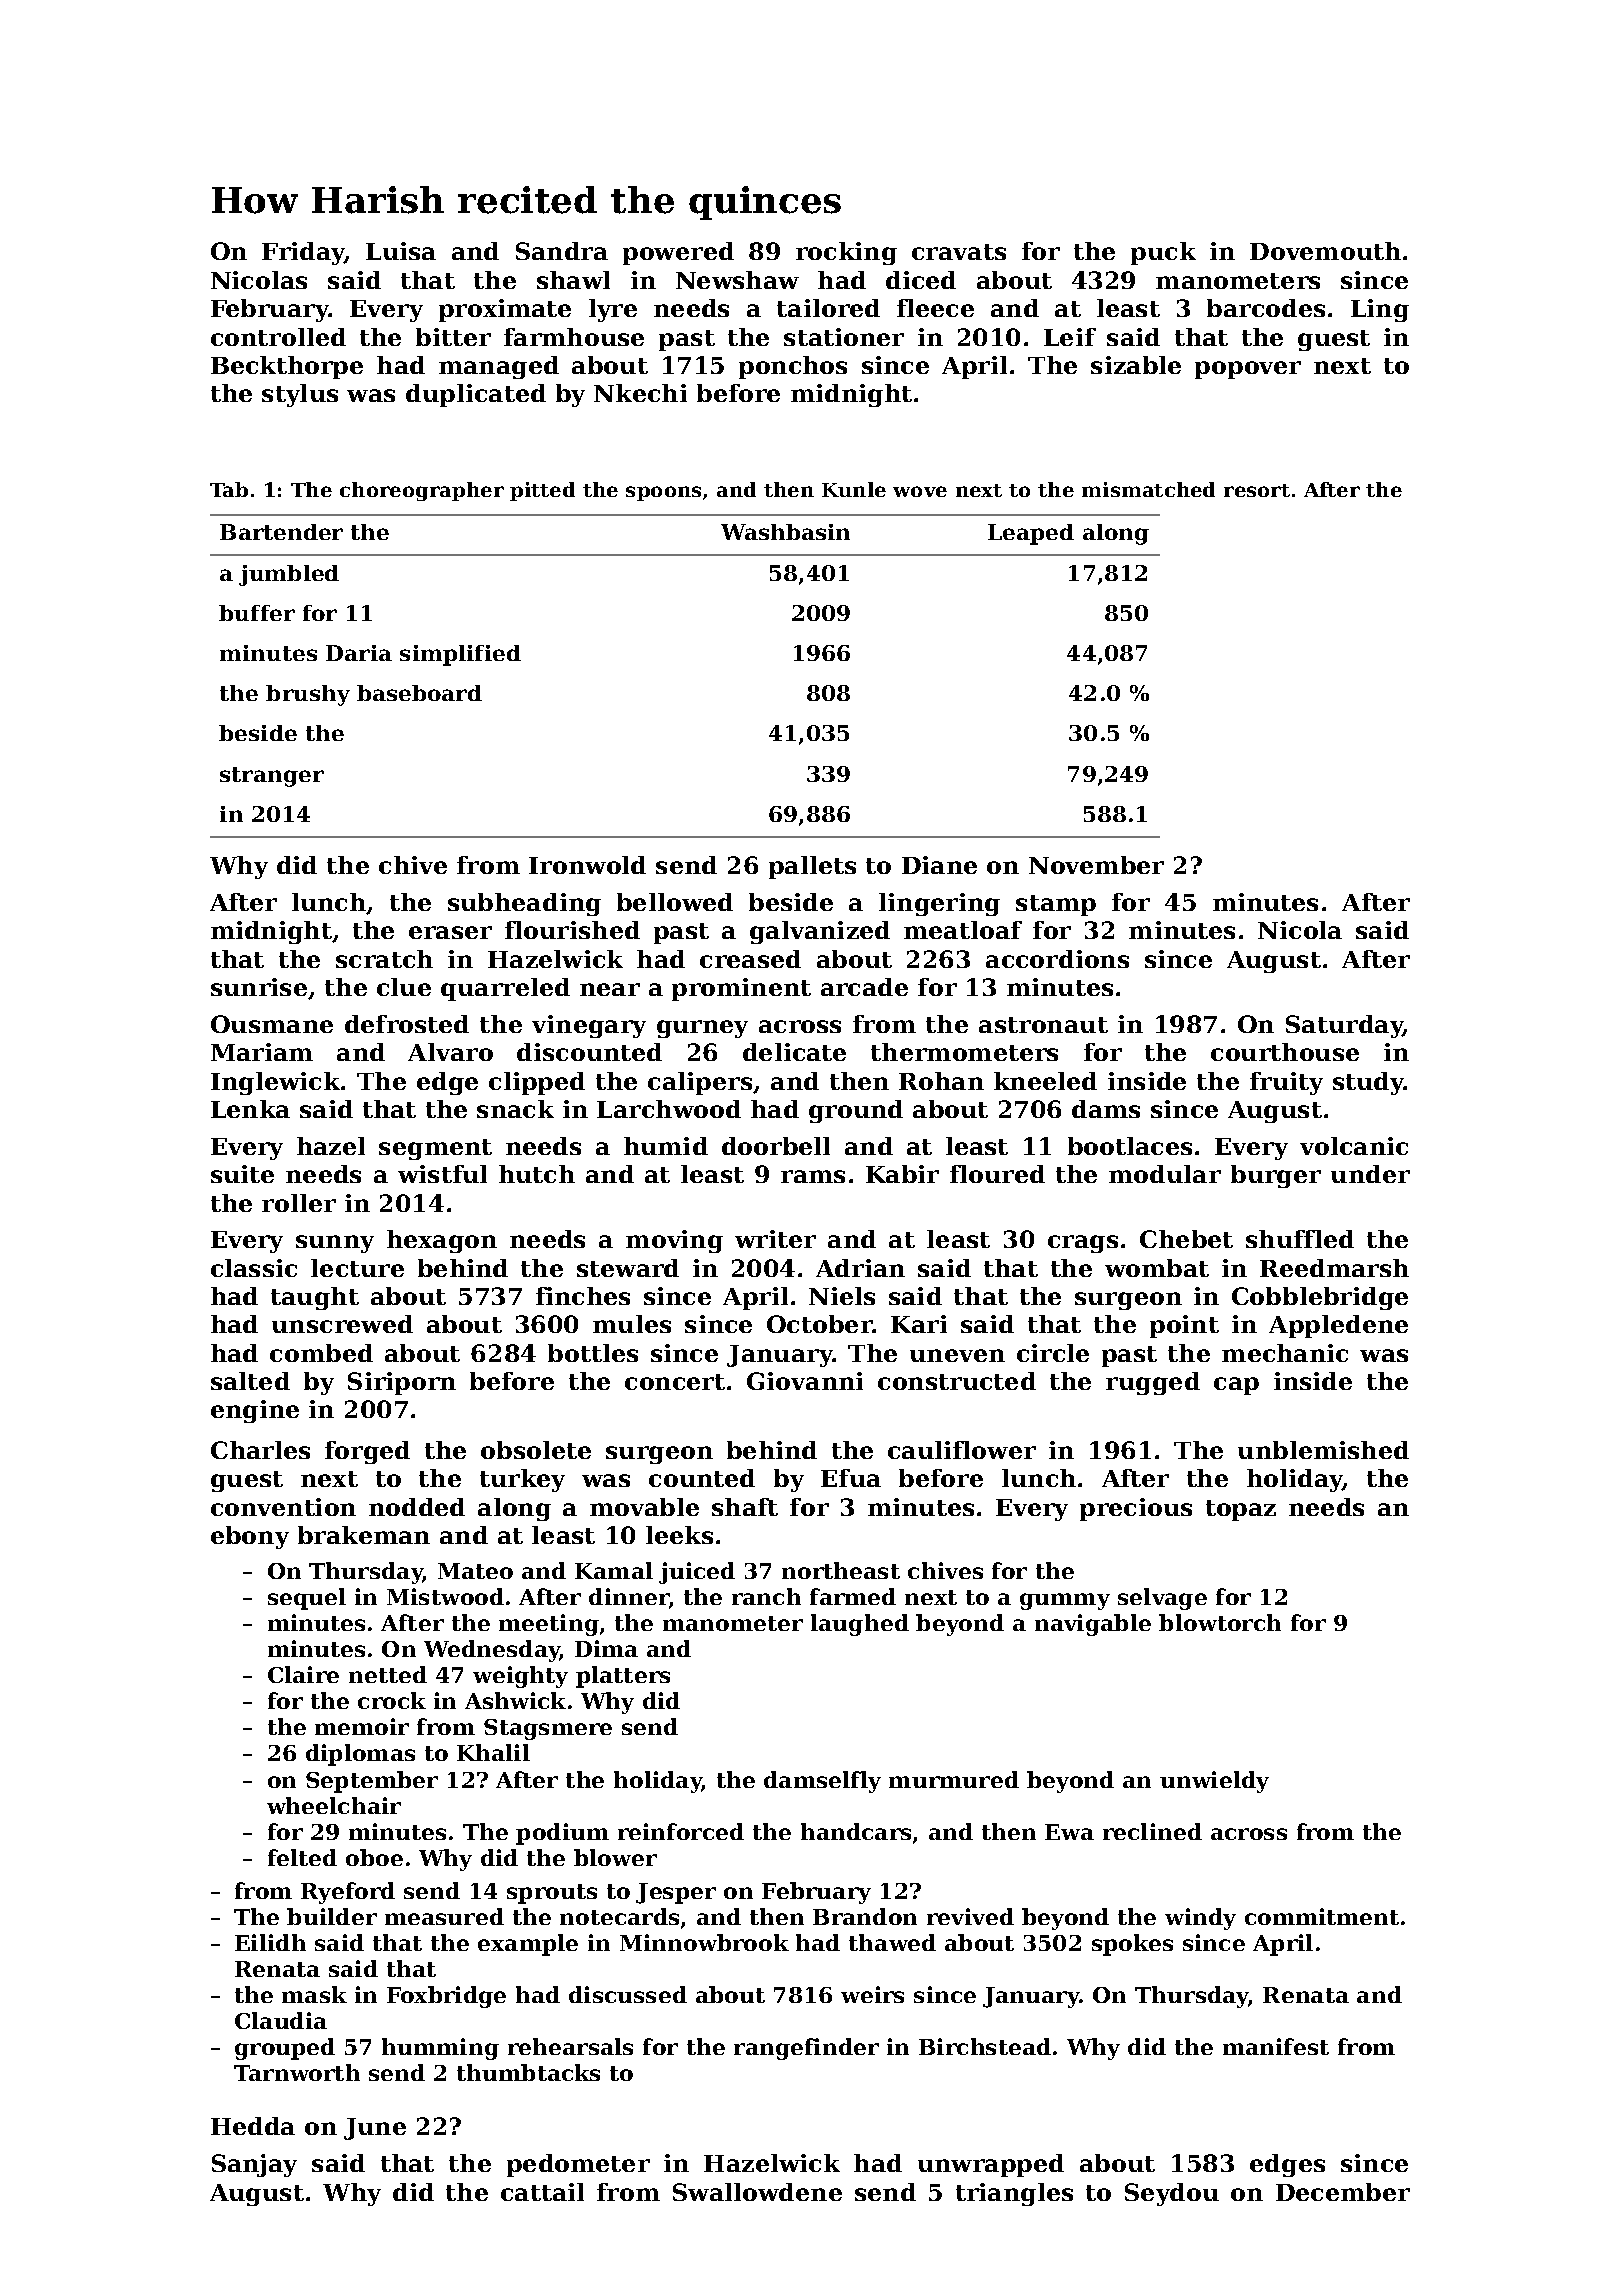 Image resolution: width=1620 pixels, height=2292 pixels. Describe the element at coordinates (1325, 251) in the screenshot. I see `Dovemouth` at that location.
